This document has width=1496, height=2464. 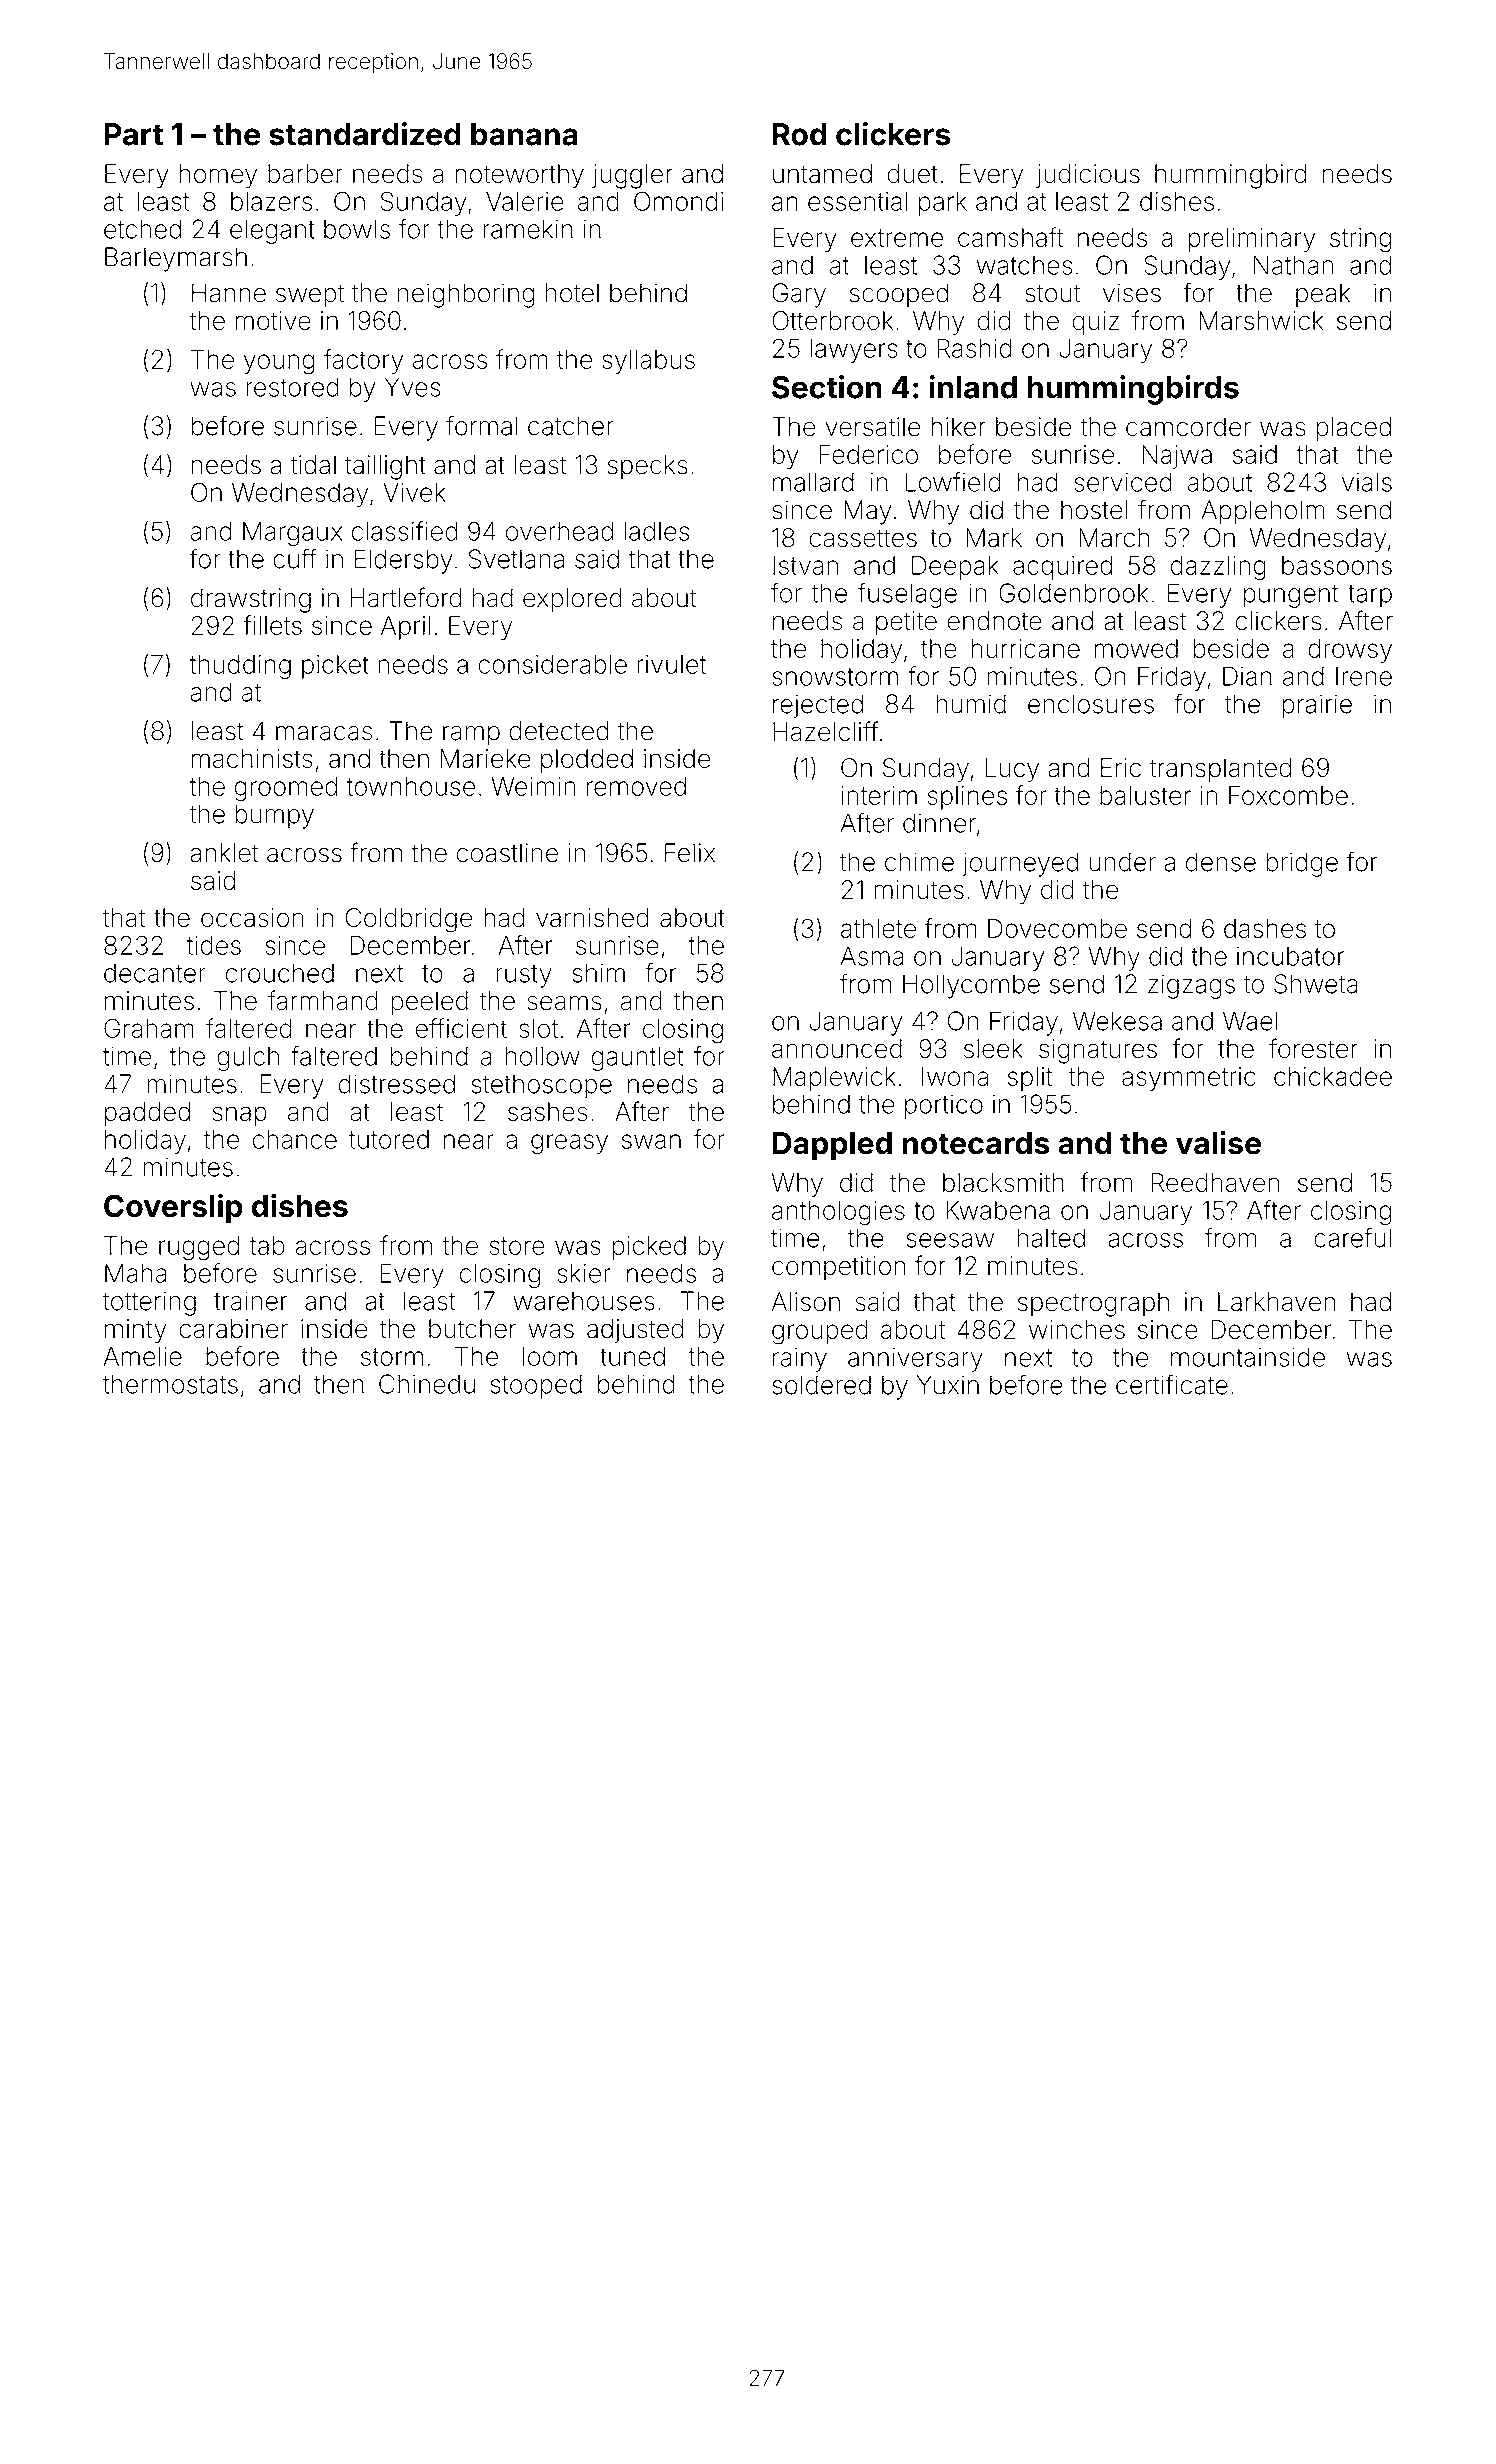 What do you see at coordinates (524, 134) in the document?
I see `banana` at bounding box center [524, 134].
